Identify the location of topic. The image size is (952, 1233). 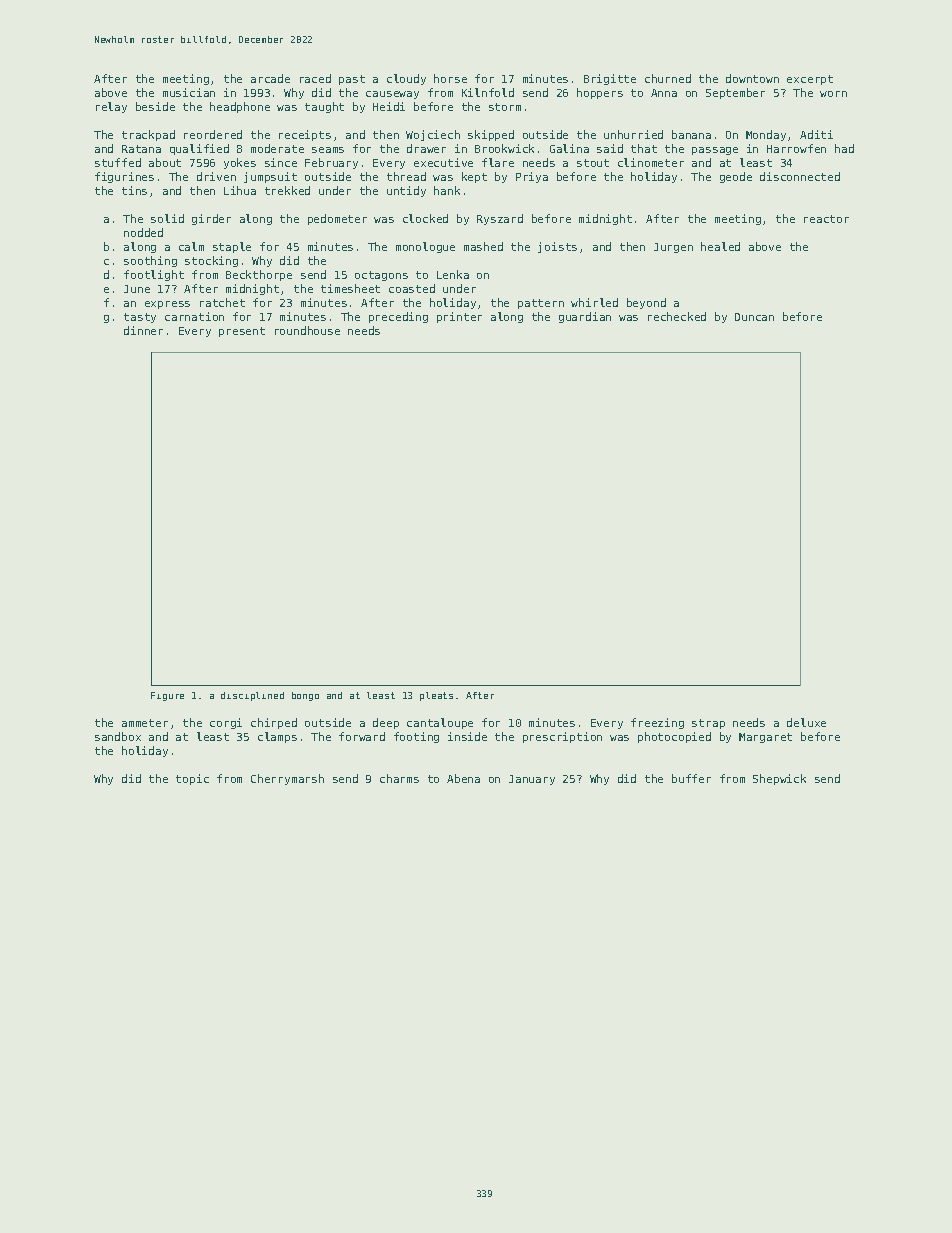
(192, 779).
